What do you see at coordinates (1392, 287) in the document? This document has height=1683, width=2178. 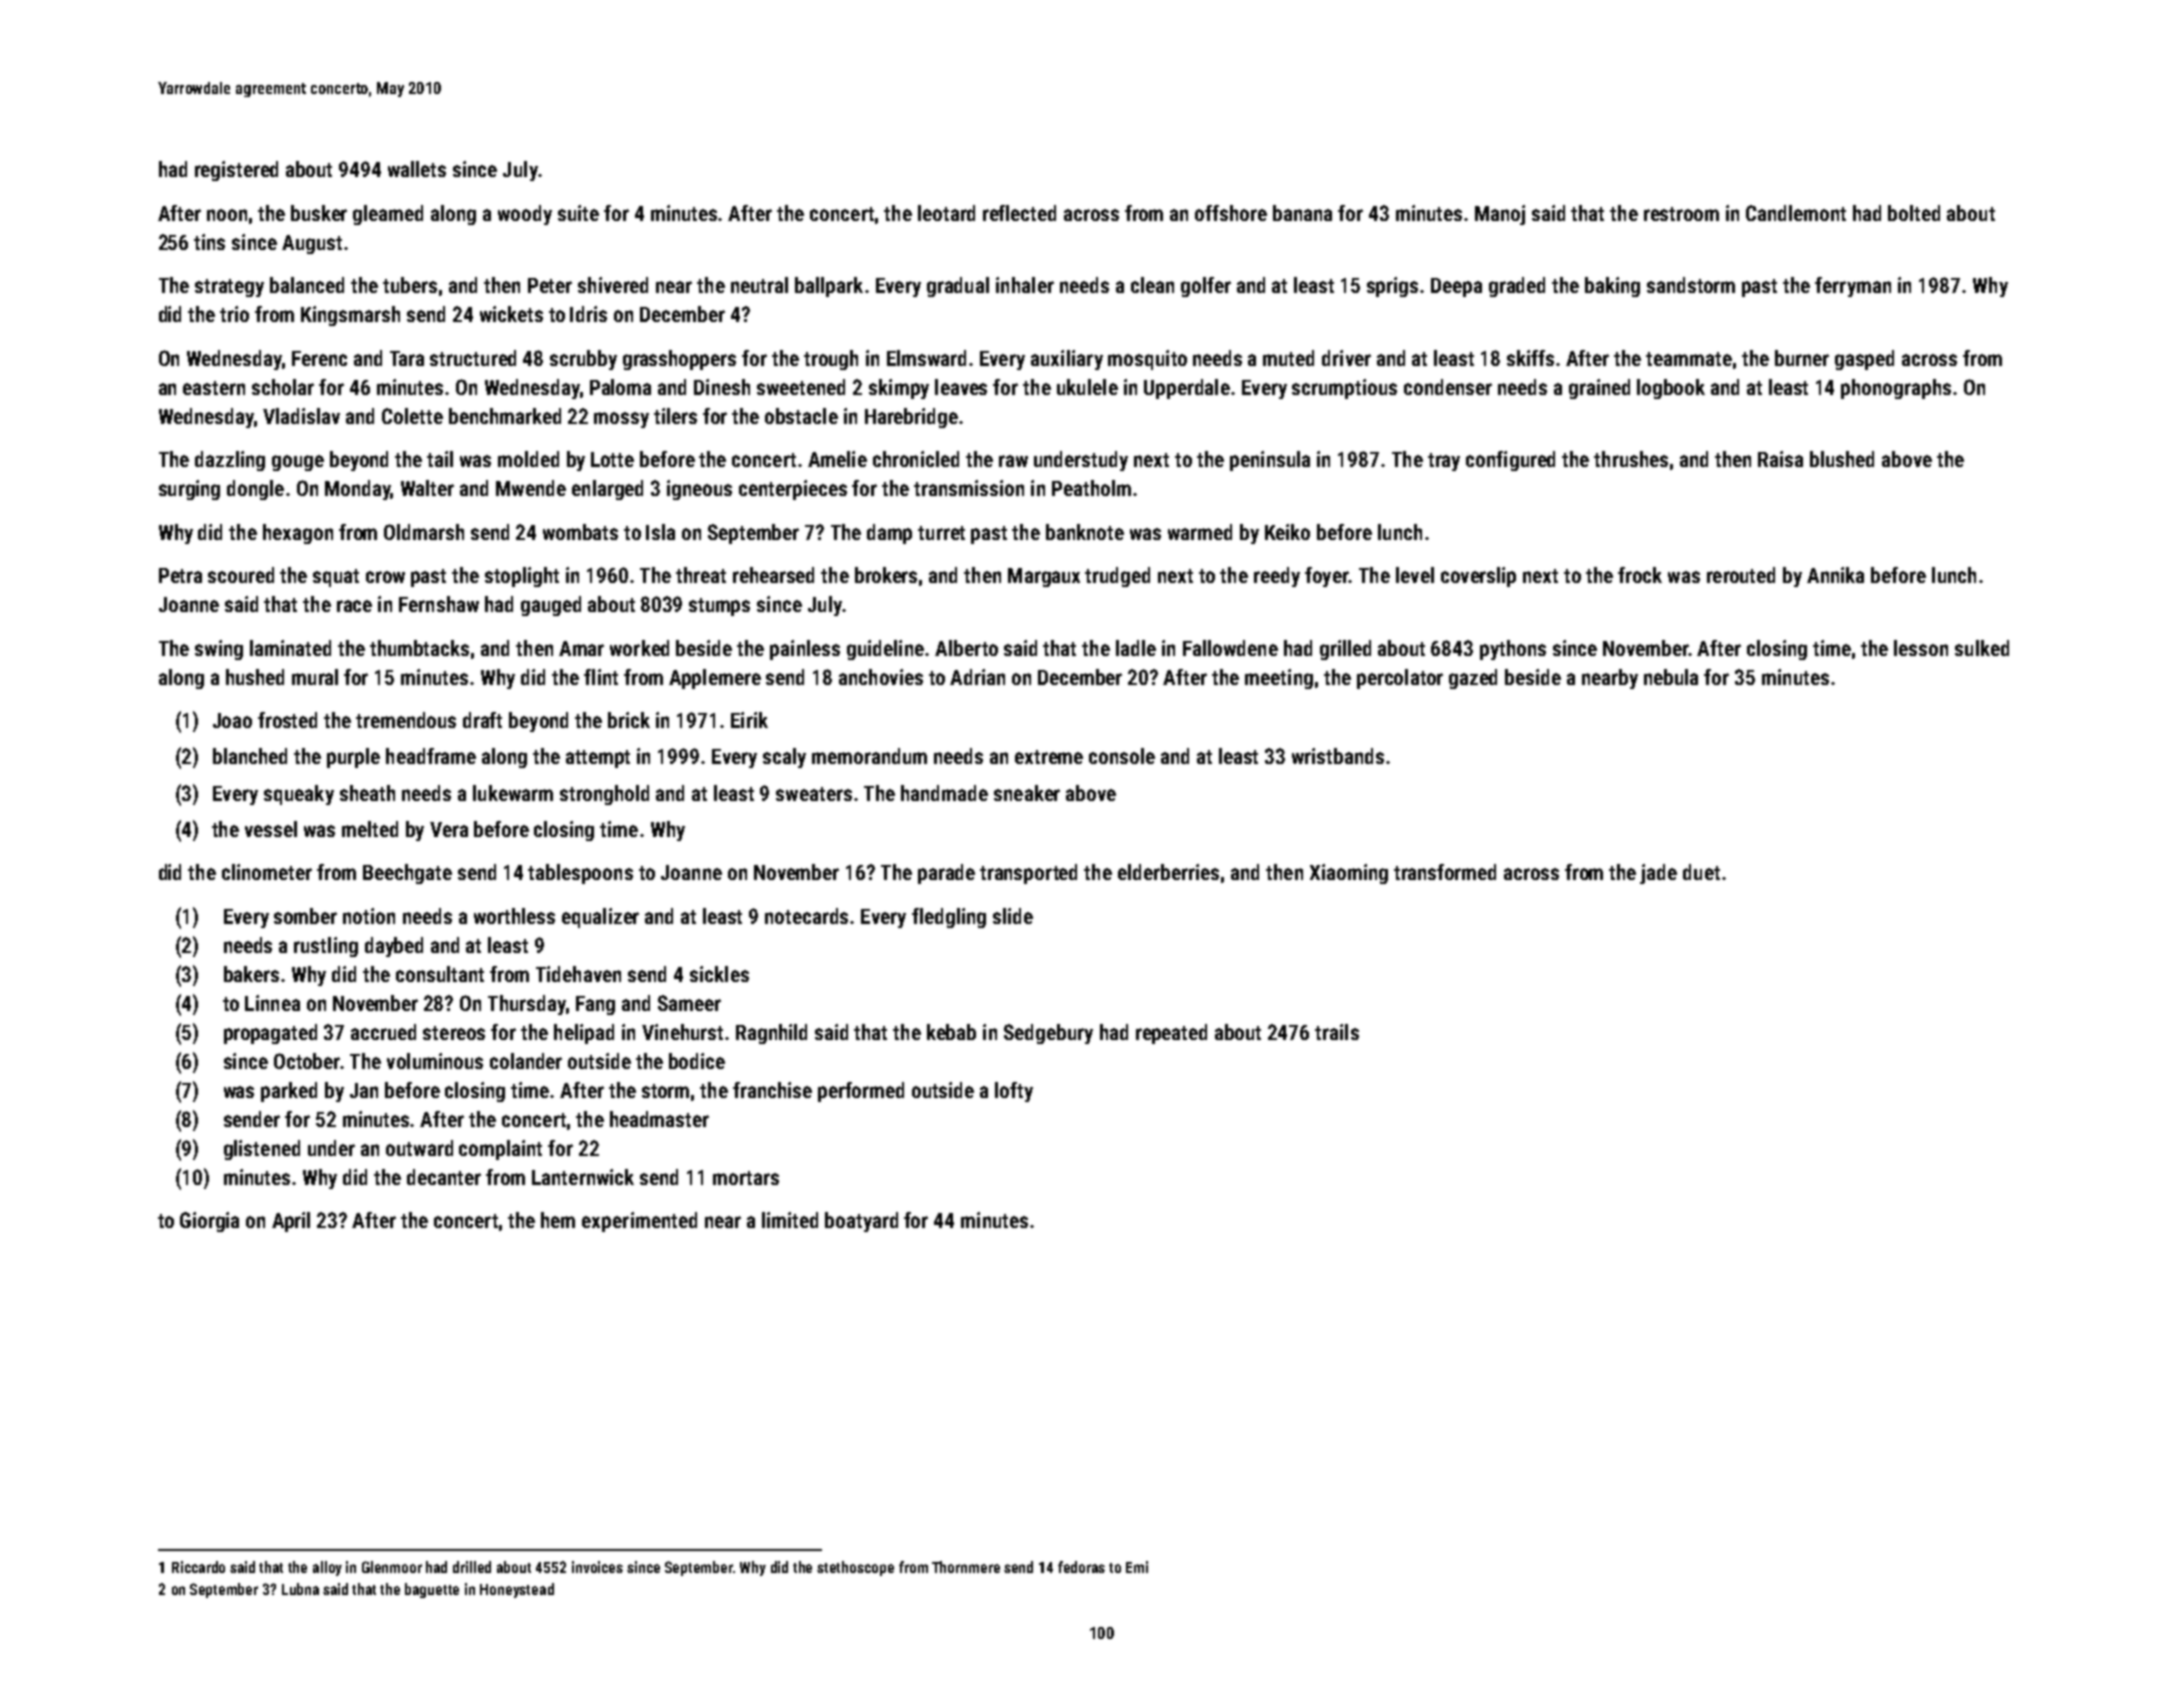 I see `sprigs` at bounding box center [1392, 287].
